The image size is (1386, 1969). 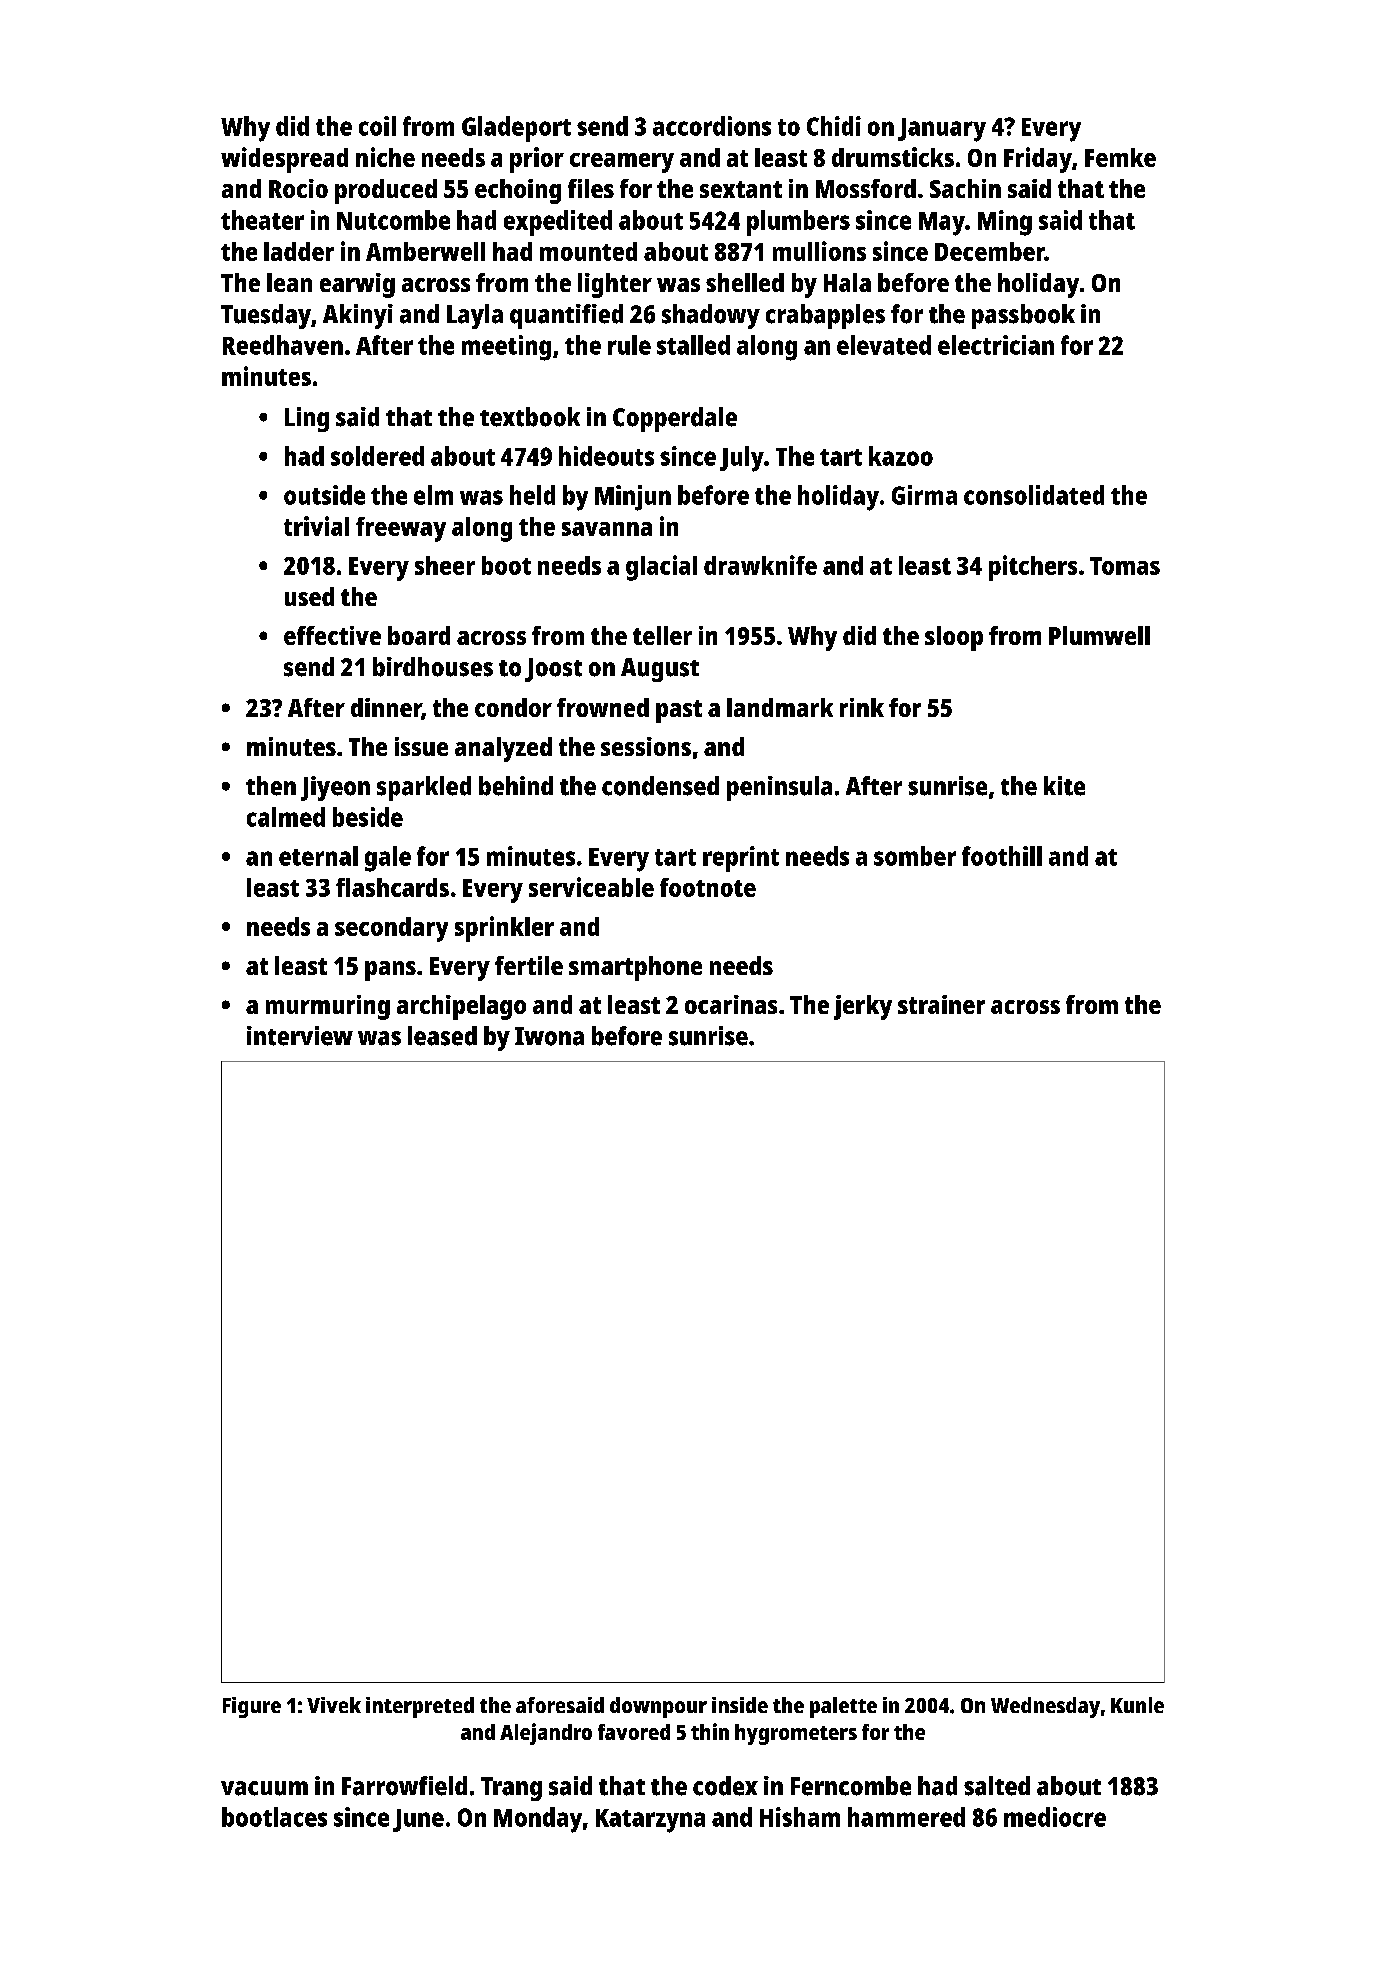 What do you see at coordinates (863, 1007) in the document?
I see `jerky` at bounding box center [863, 1007].
